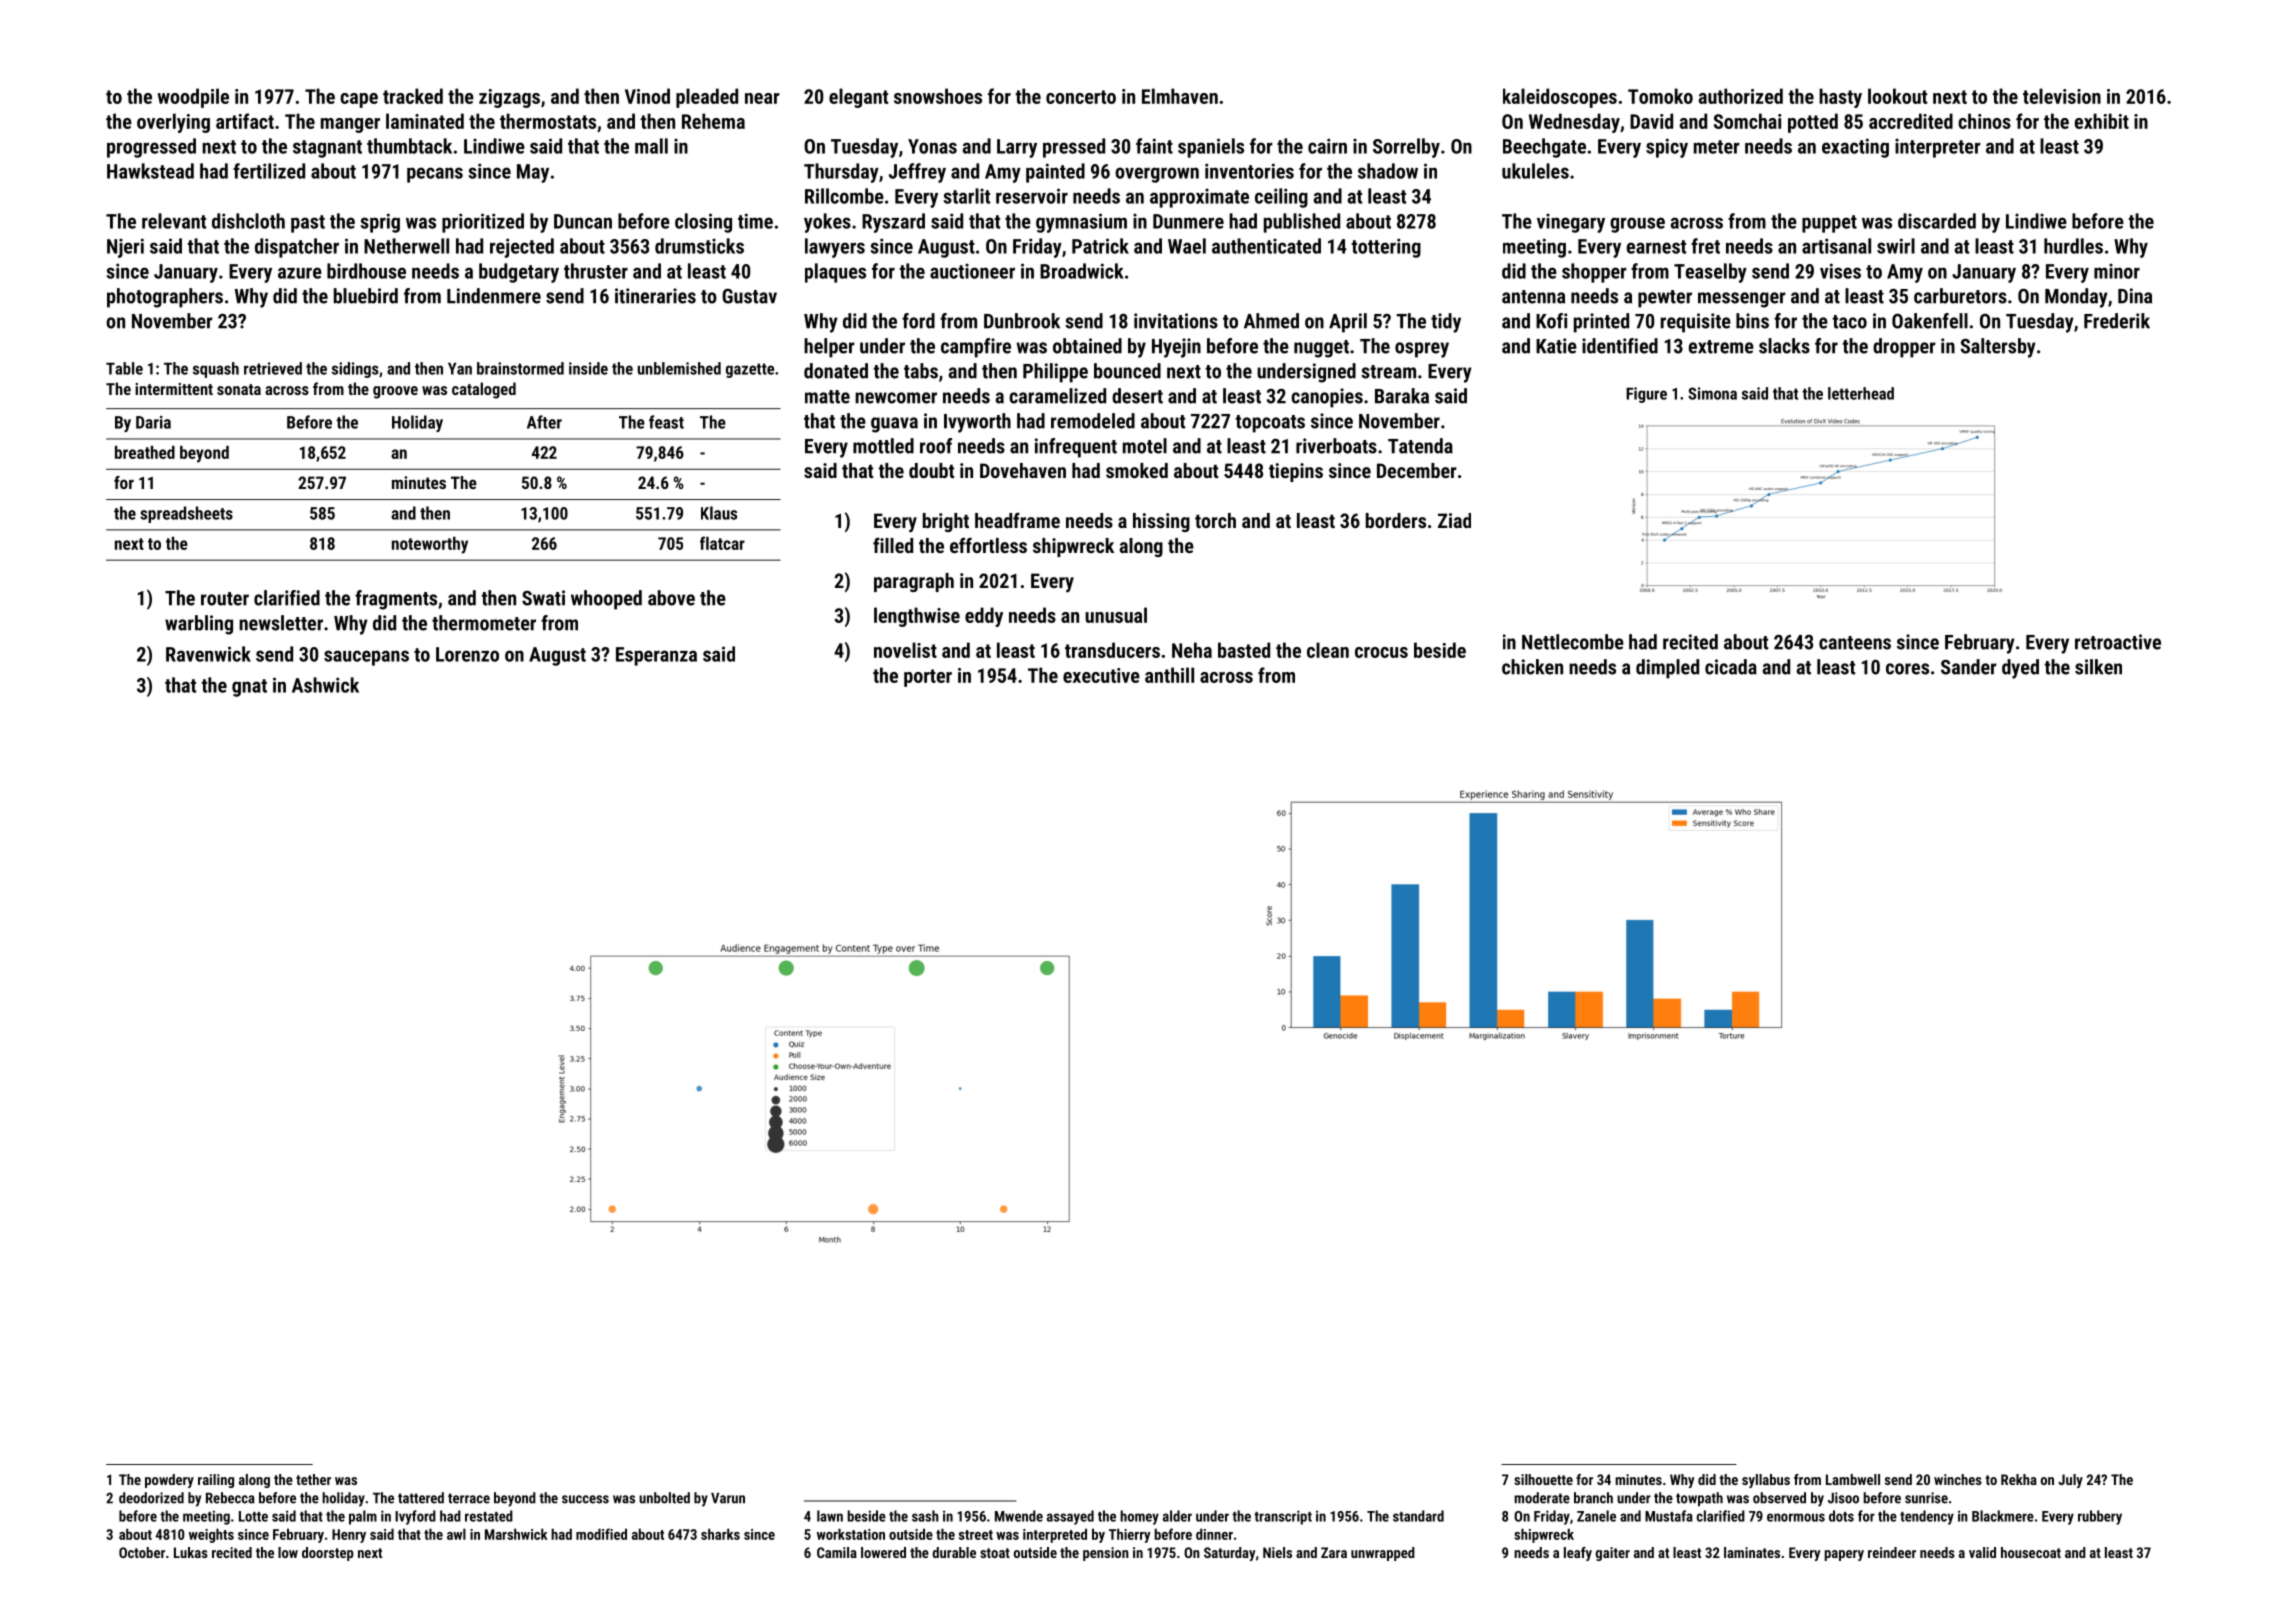 This document has width=2282, height=1614. Describe the element at coordinates (2073, 246) in the document. I see `hurdles` at that location.
